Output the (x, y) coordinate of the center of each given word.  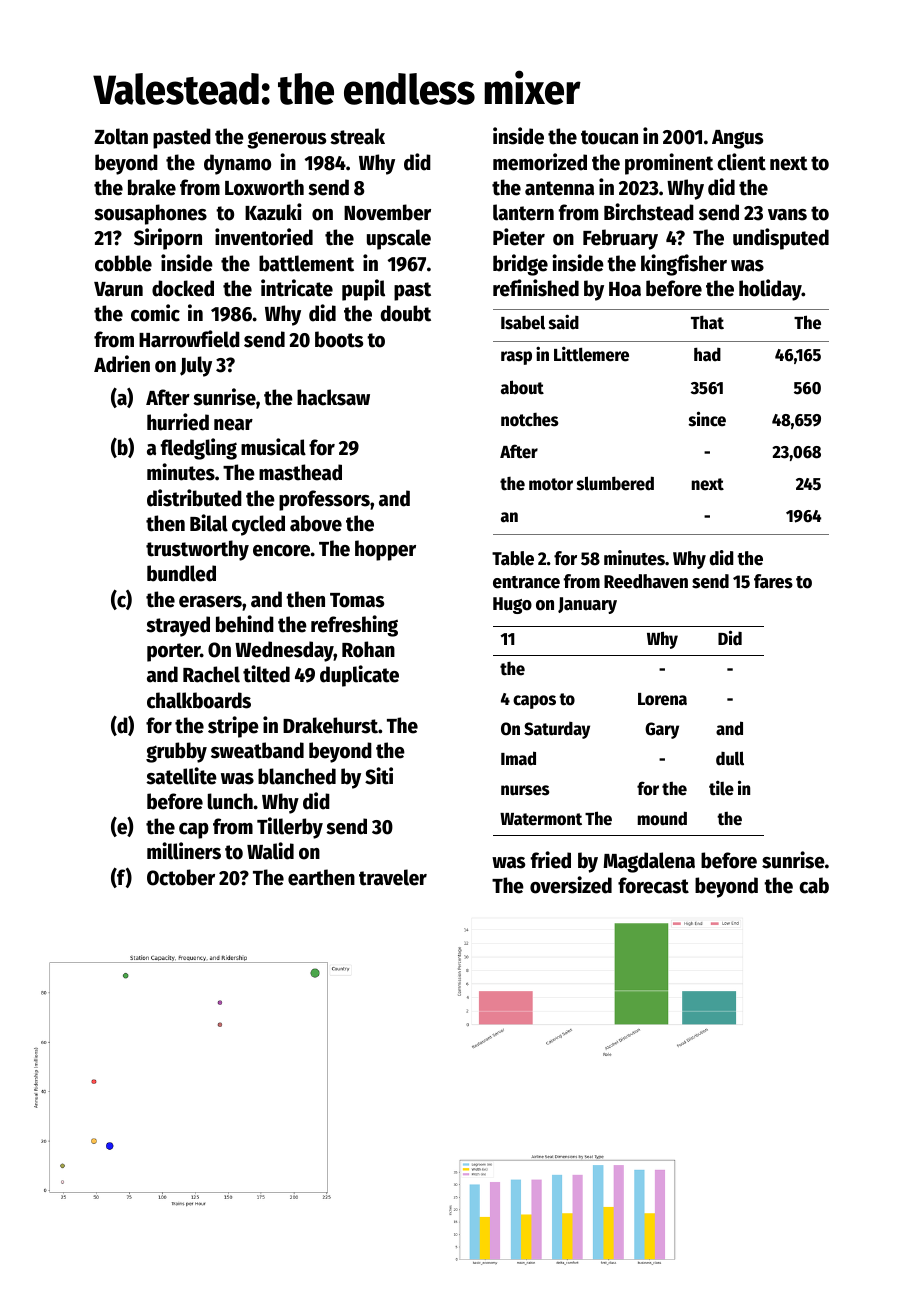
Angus (737, 139)
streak (357, 136)
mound (662, 818)
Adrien (122, 364)
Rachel (211, 674)
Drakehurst (330, 725)
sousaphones (150, 214)
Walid (270, 851)
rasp (516, 358)
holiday (770, 290)
